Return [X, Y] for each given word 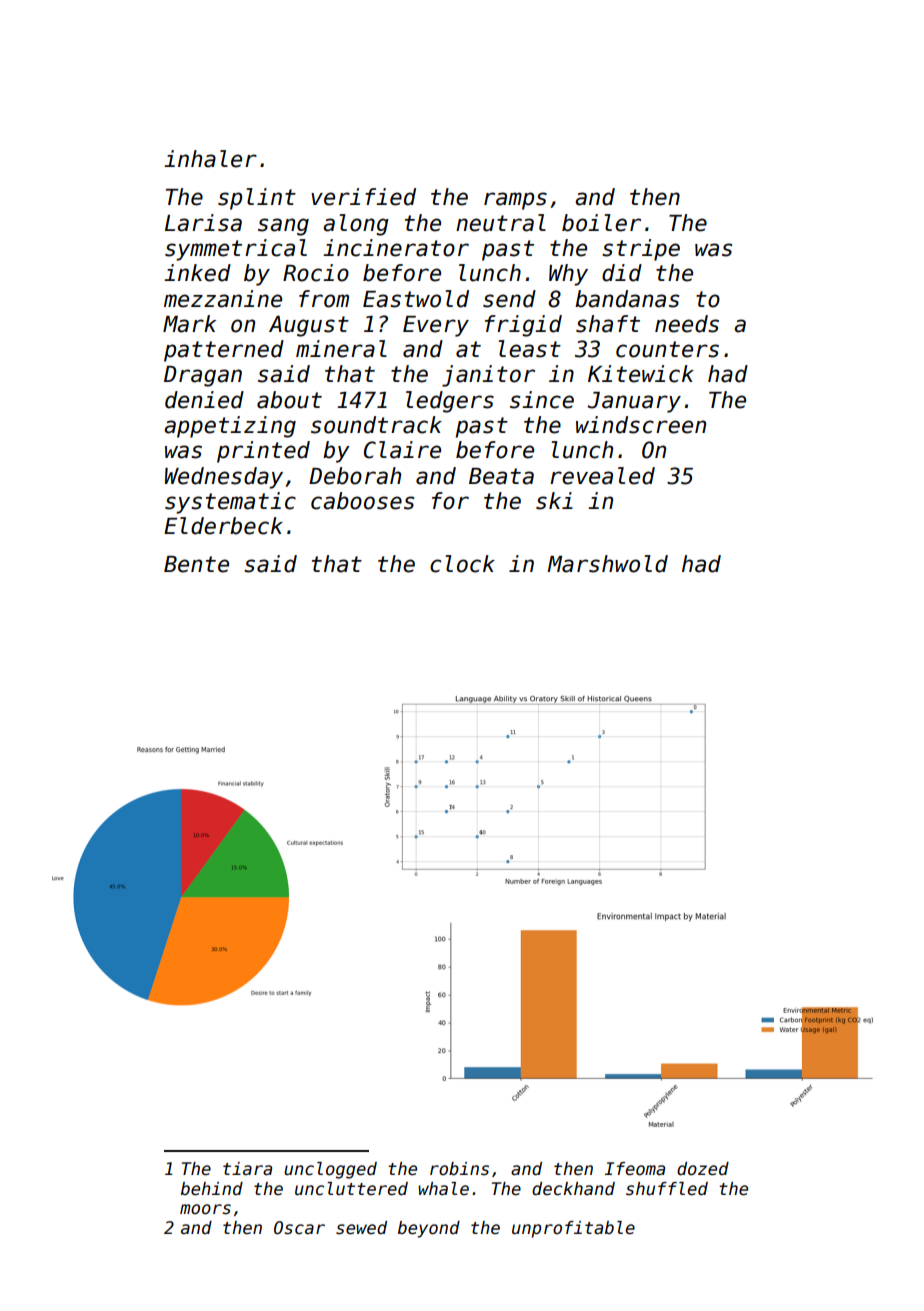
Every [436, 326]
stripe [641, 250]
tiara [247, 1169]
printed [263, 452]
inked [197, 273]
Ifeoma [635, 1169]
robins [459, 1169]
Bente [196, 564]
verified [363, 197]
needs [687, 324]
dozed [703, 1169]
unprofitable [573, 1229]
